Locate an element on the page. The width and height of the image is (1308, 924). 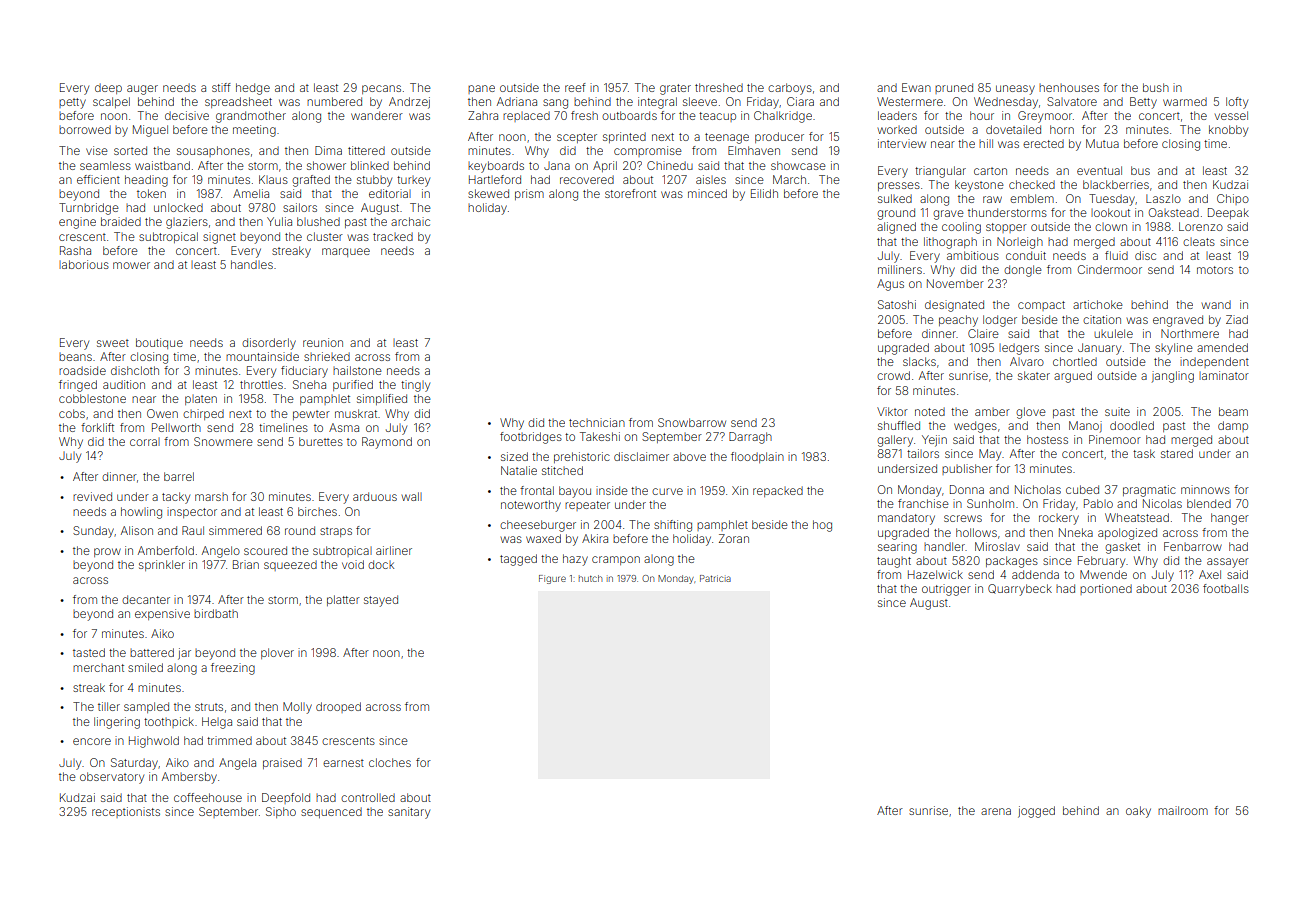
tasted is located at coordinates (89, 652).
